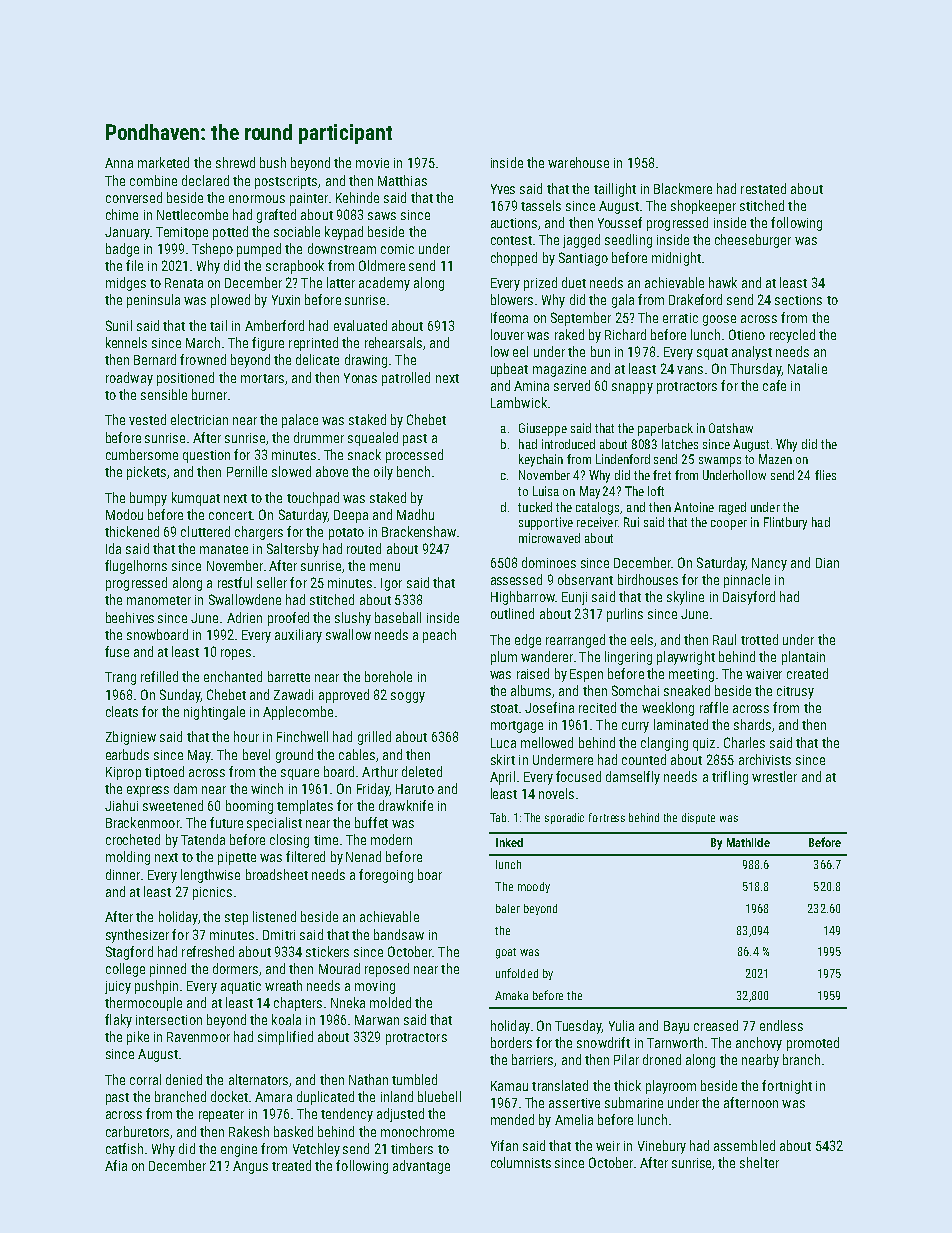 The width and height of the document is (952, 1233). What do you see at coordinates (198, 1037) in the document?
I see `Ravenmoor` at bounding box center [198, 1037].
